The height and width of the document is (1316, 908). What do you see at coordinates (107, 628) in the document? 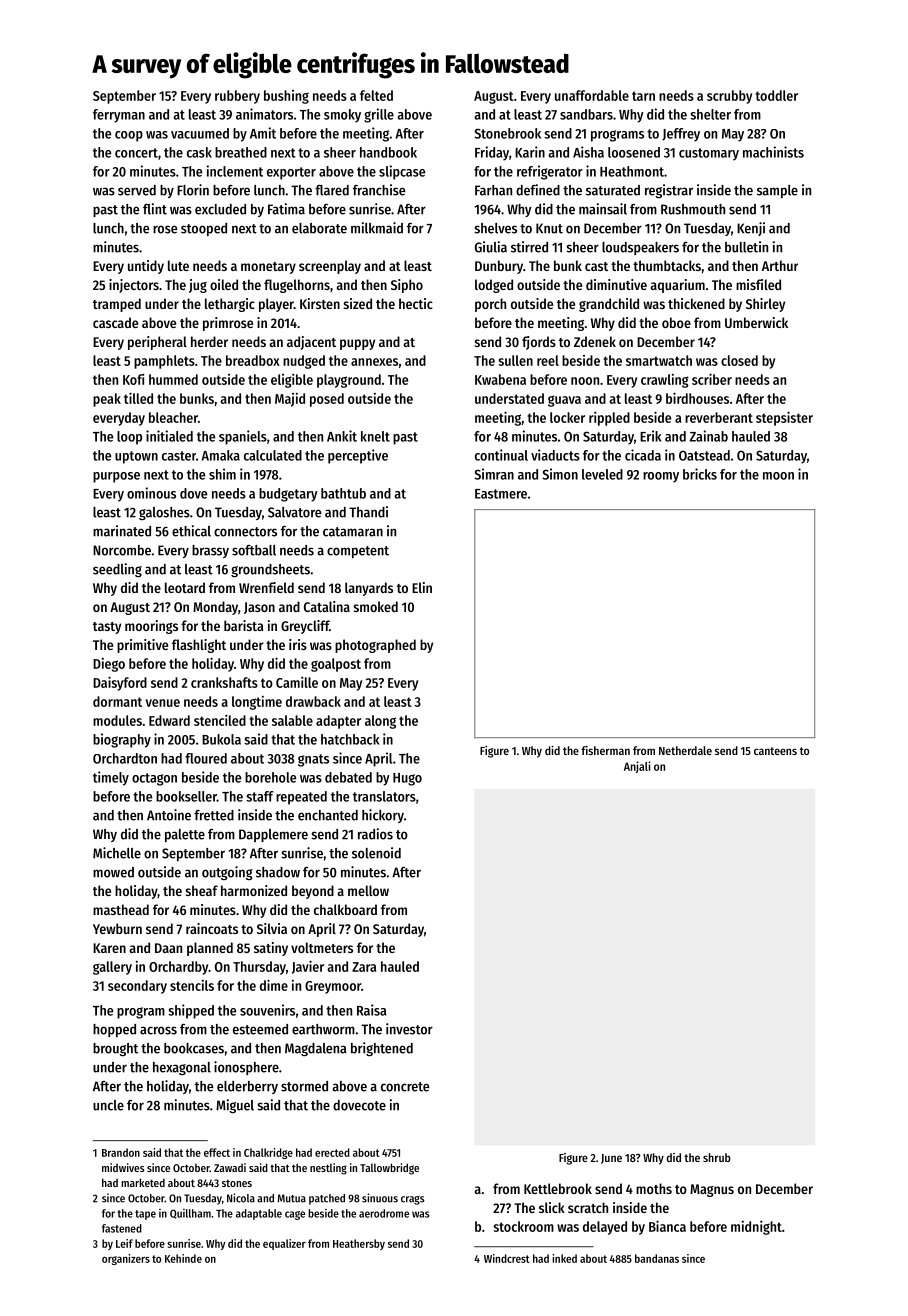
I see `tasty` at bounding box center [107, 628].
